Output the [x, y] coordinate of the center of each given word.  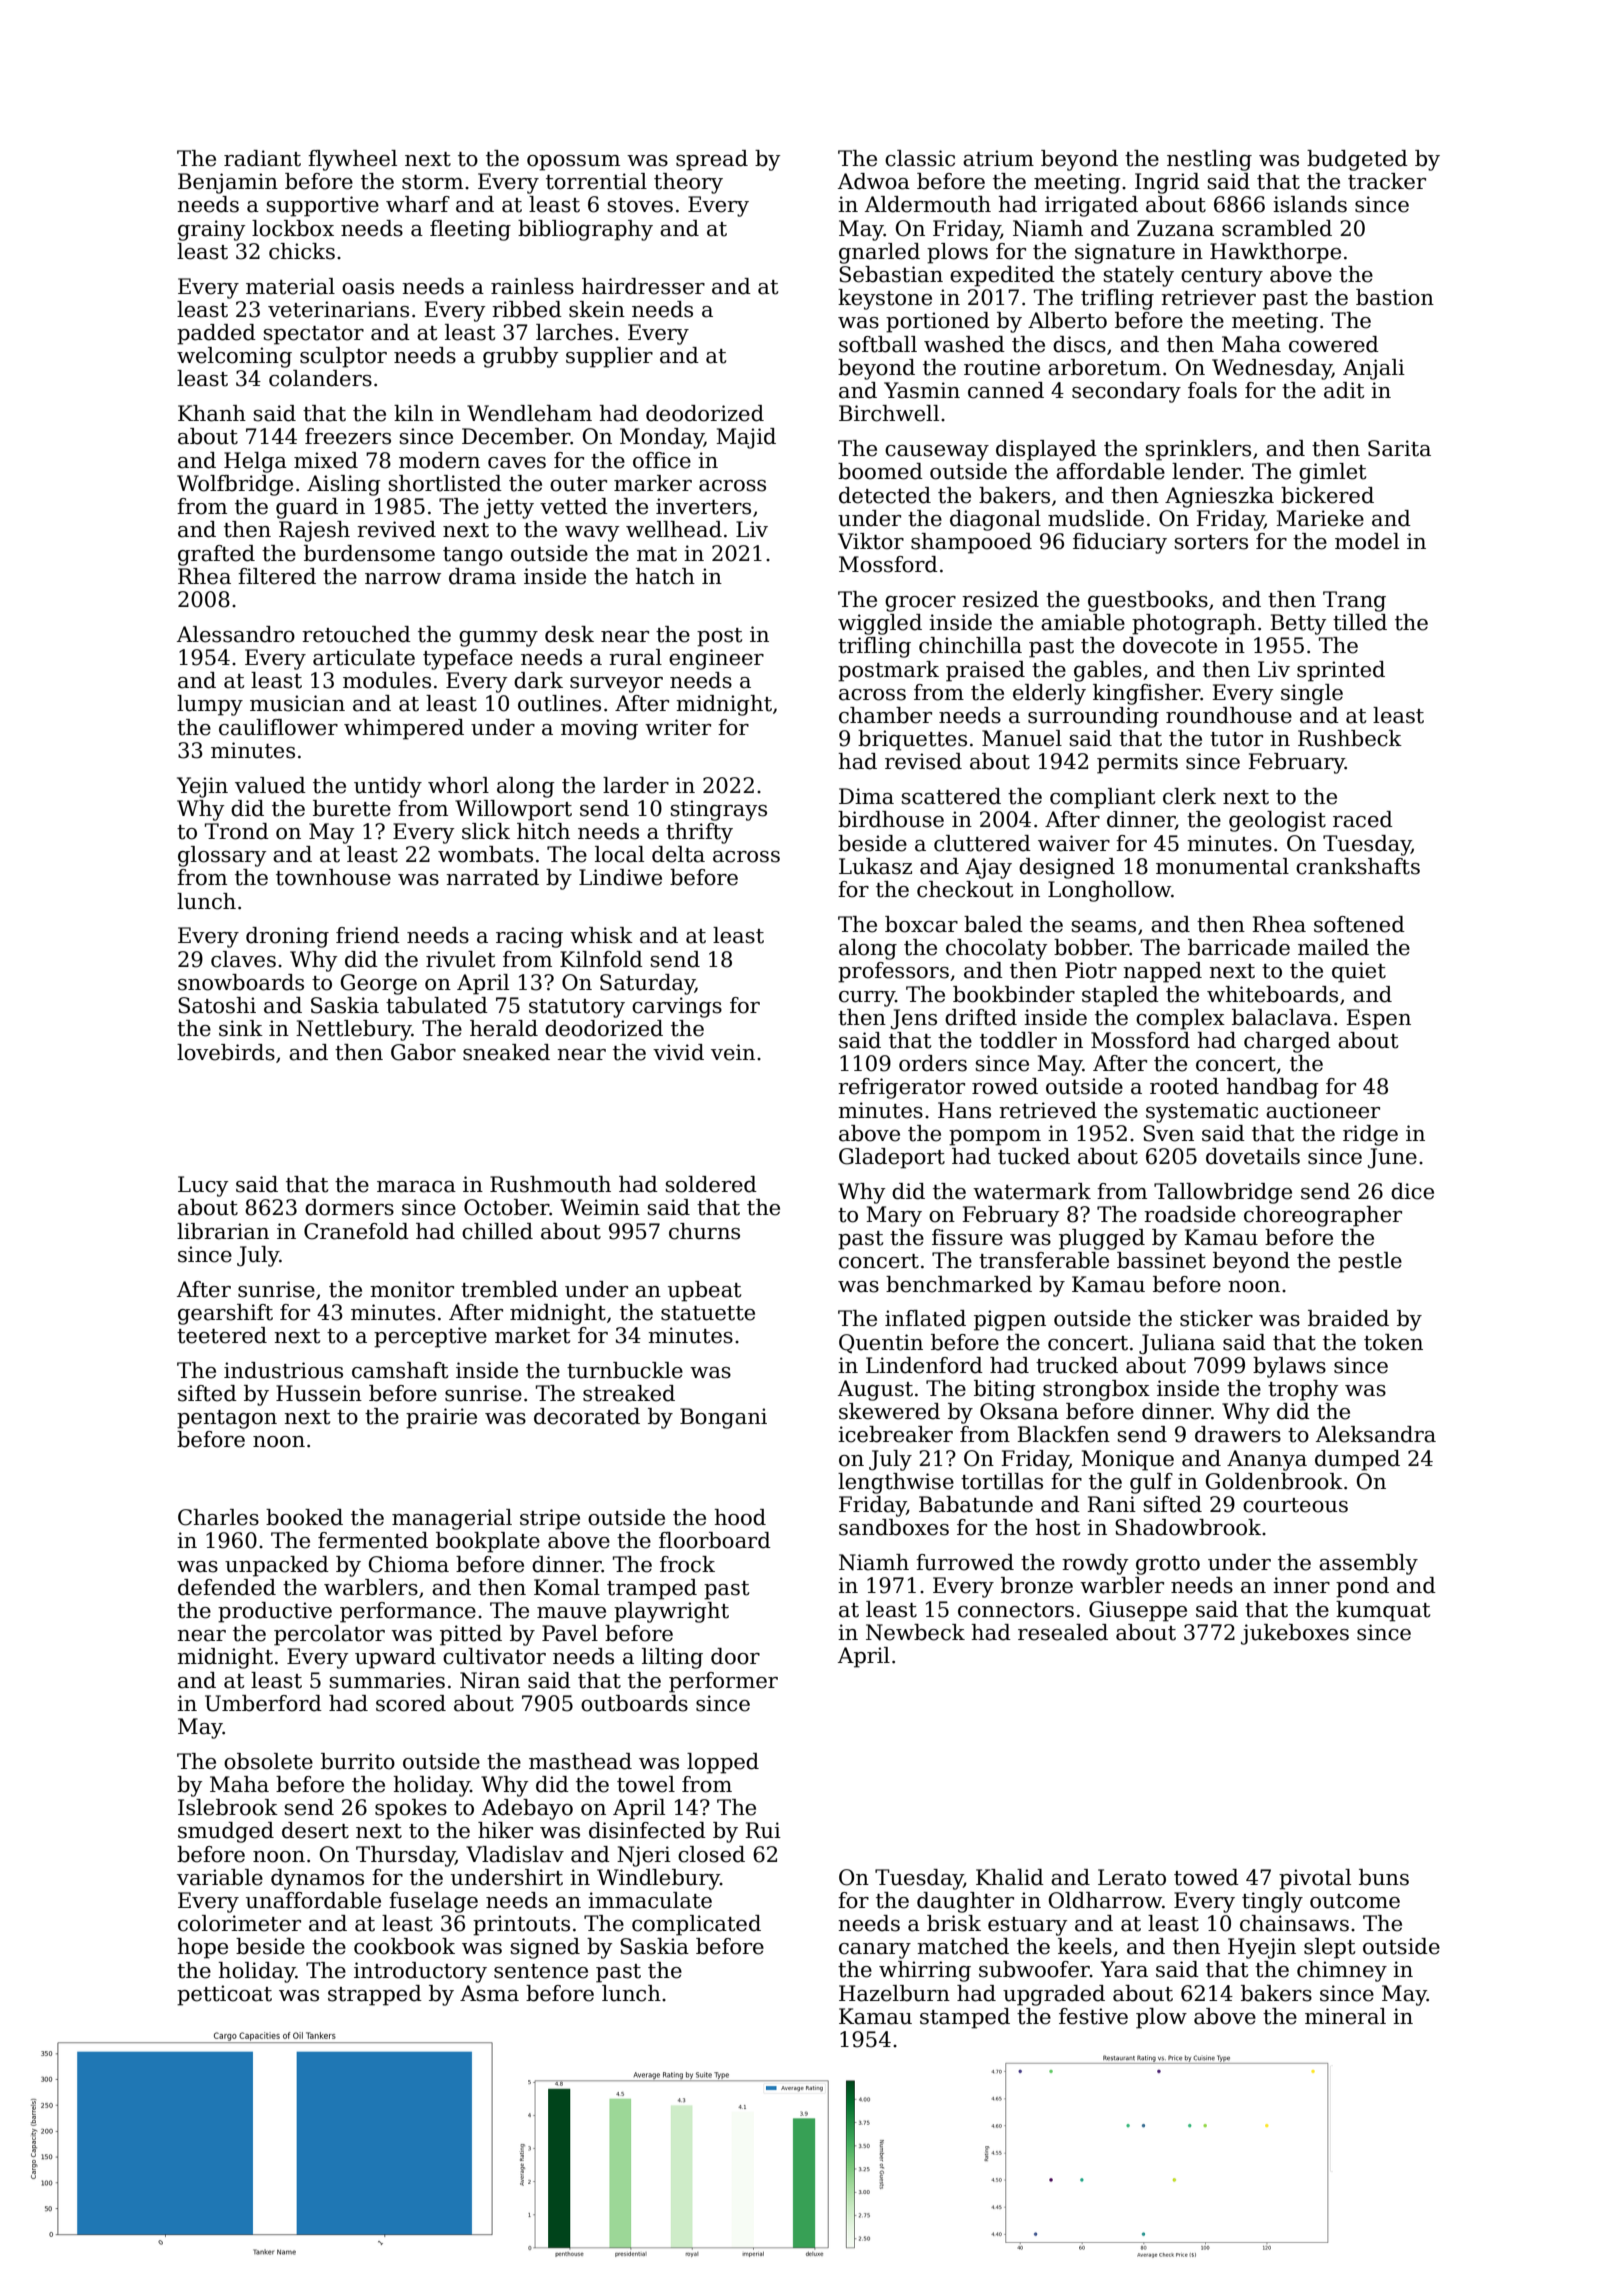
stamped [965, 2018]
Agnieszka [1219, 497]
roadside [1190, 1214]
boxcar [921, 924]
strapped [375, 1995]
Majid [746, 438]
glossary [222, 856]
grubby [520, 357]
